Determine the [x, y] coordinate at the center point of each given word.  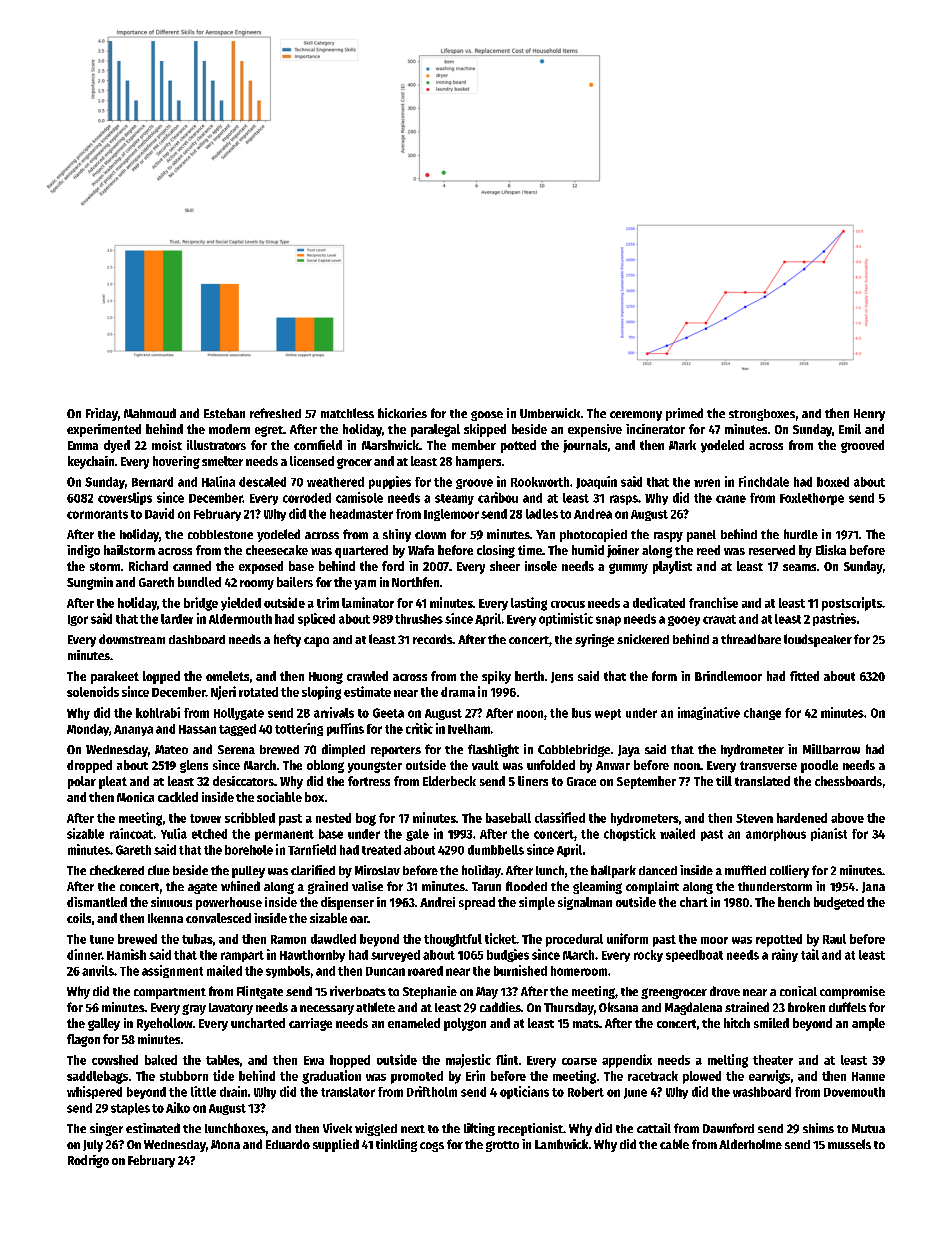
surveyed [395, 956]
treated [381, 850]
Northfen [415, 582]
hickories [402, 413]
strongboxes [762, 415]
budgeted [839, 903]
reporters [396, 751]
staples [130, 1109]
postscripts [852, 604]
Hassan [197, 729]
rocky [648, 956]
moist [167, 445]
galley [104, 1024]
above [847, 818]
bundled [199, 582]
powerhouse [229, 903]
